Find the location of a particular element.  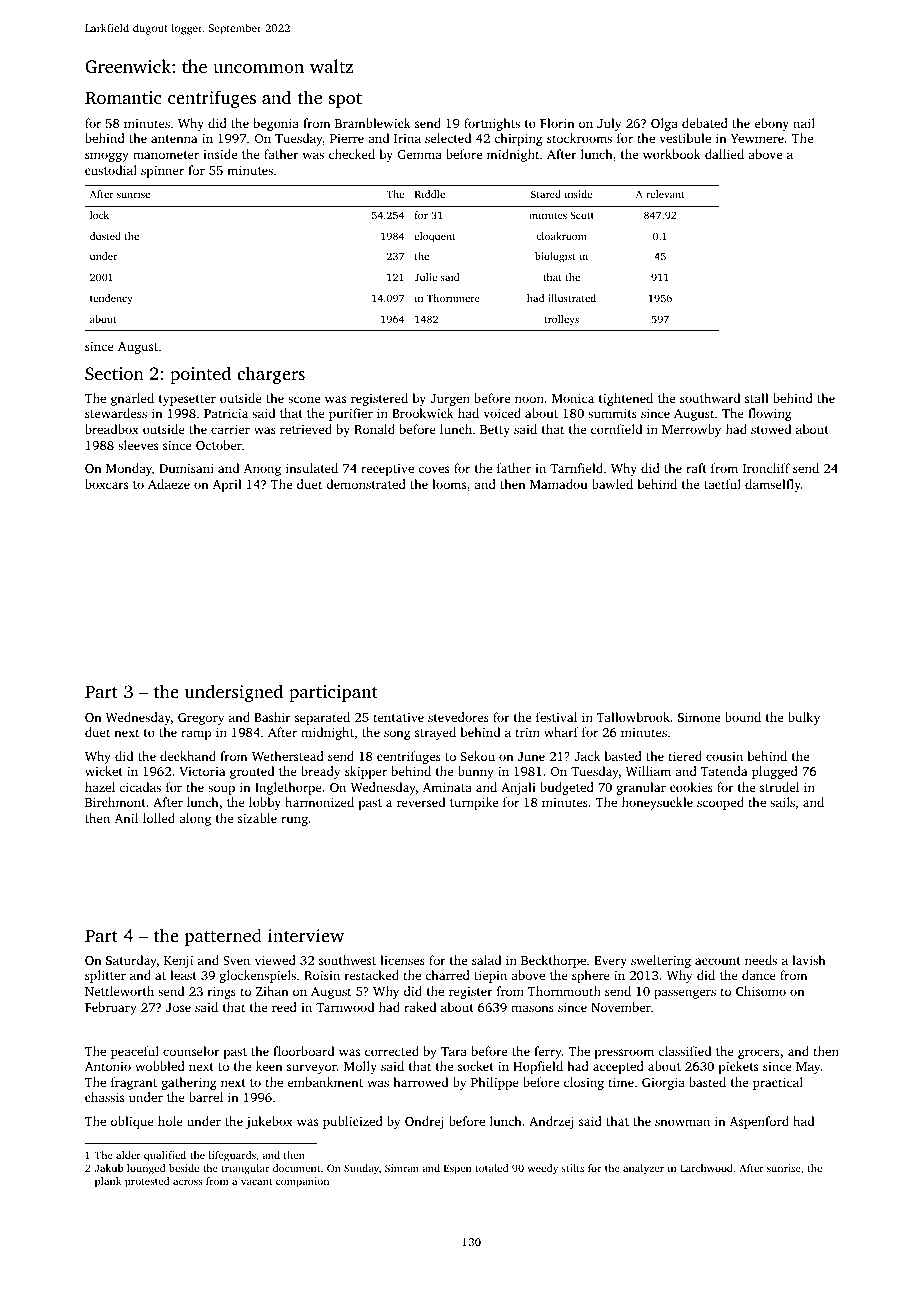

stevedores is located at coordinates (458, 717).
